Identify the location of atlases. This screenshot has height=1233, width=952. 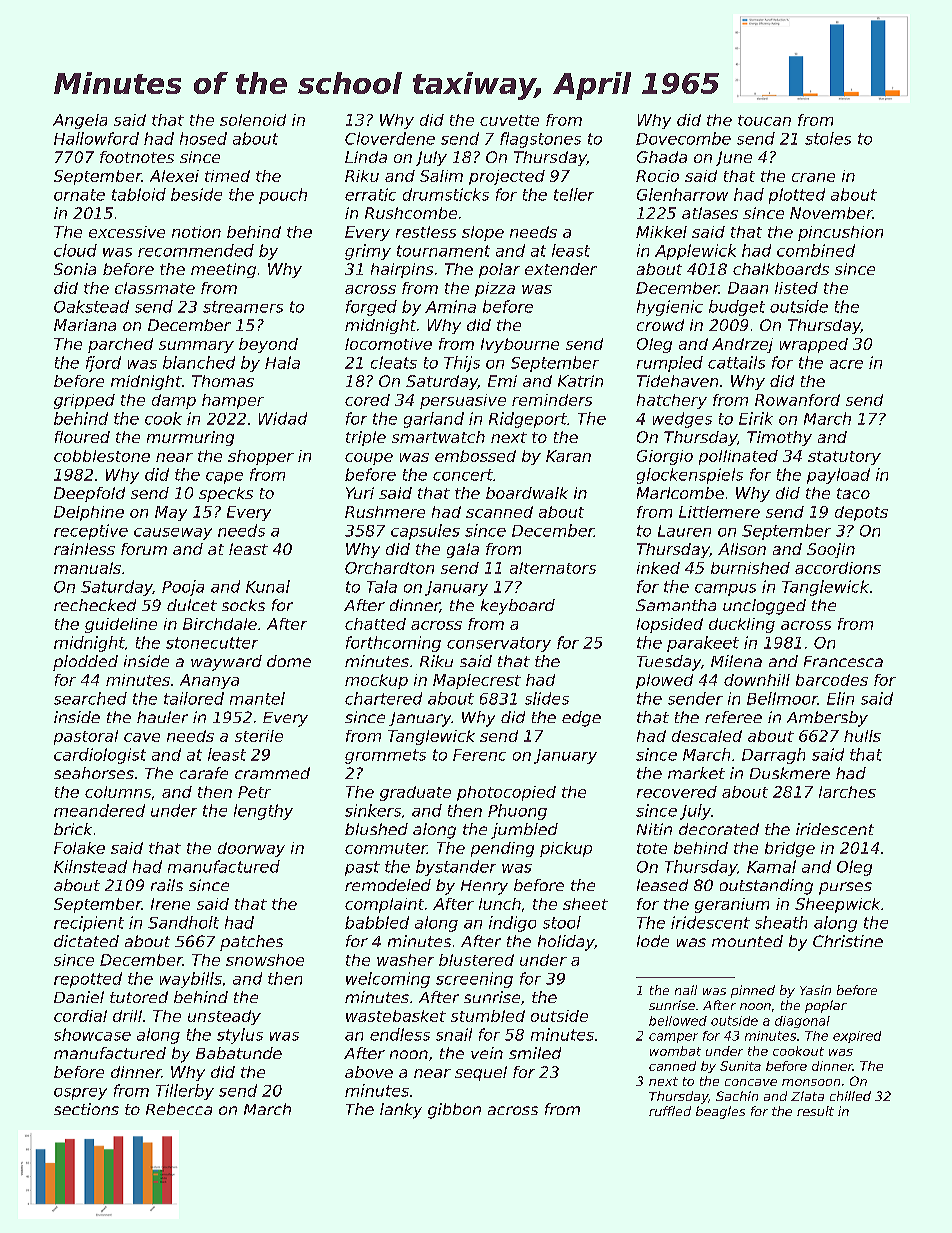
(710, 213).
